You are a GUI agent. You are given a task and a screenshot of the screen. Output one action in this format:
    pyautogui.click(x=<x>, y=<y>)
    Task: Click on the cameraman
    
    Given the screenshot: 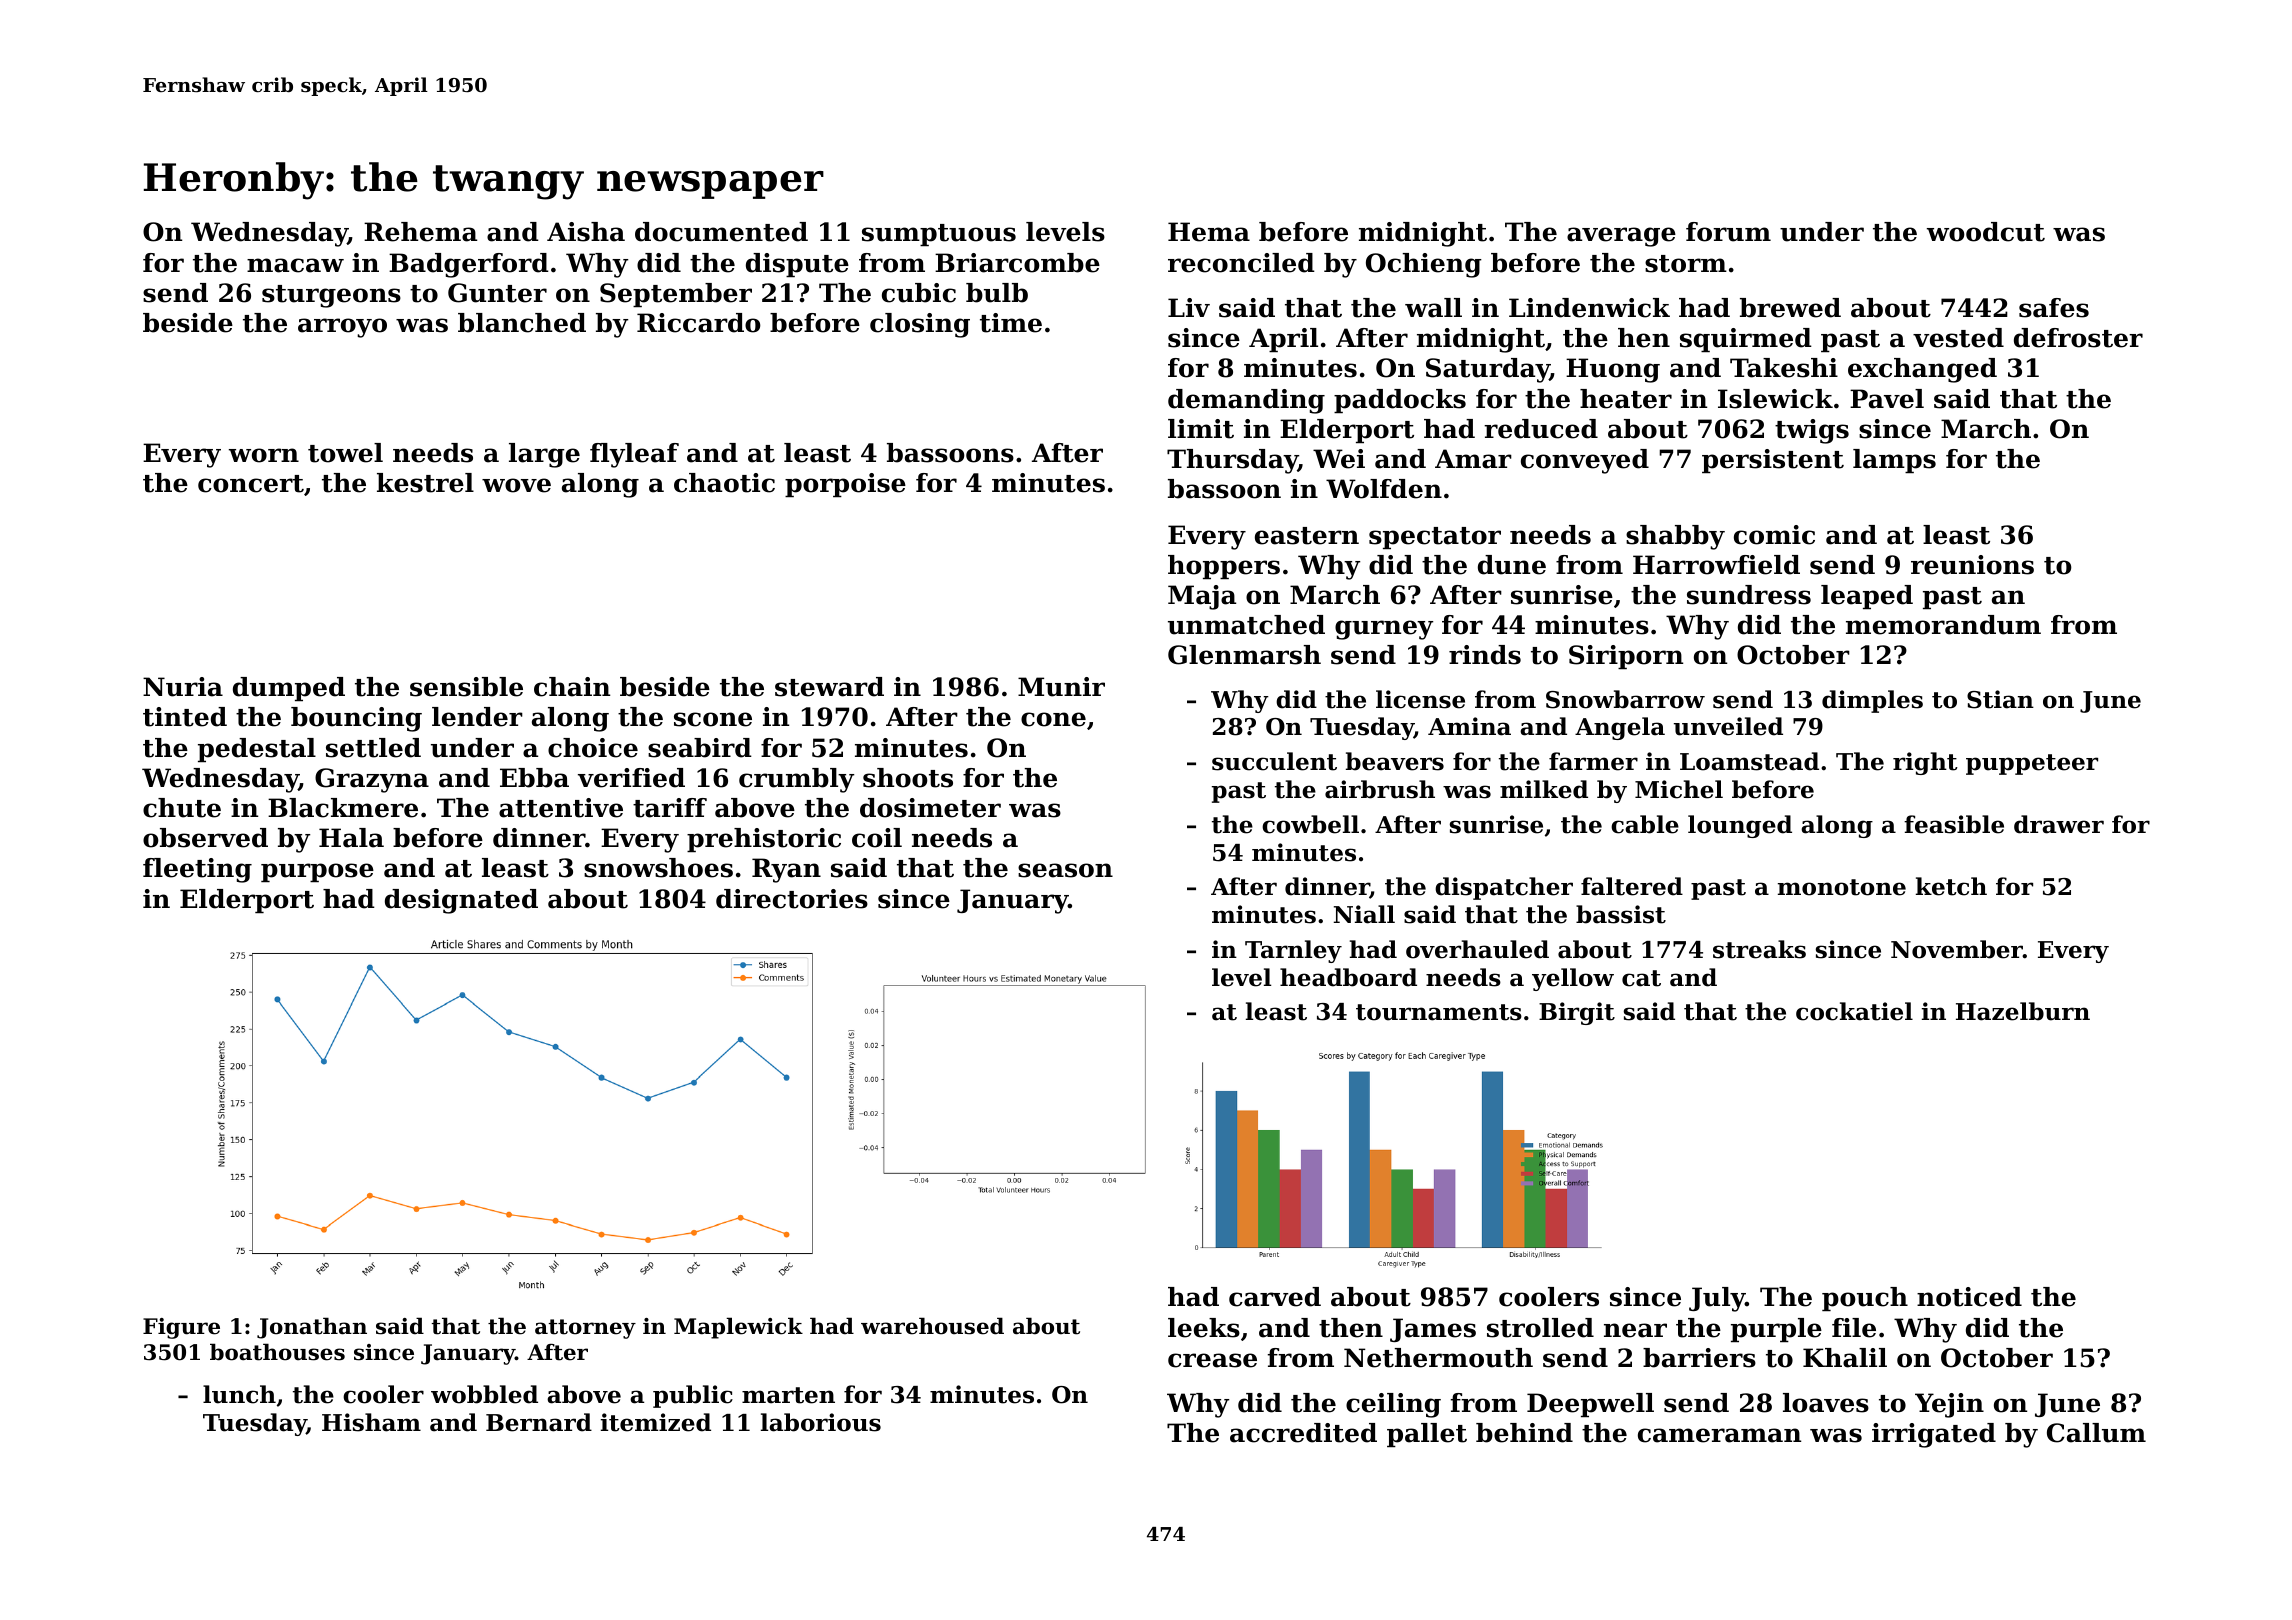 What is the action you would take?
    pyautogui.click(x=1719, y=1435)
